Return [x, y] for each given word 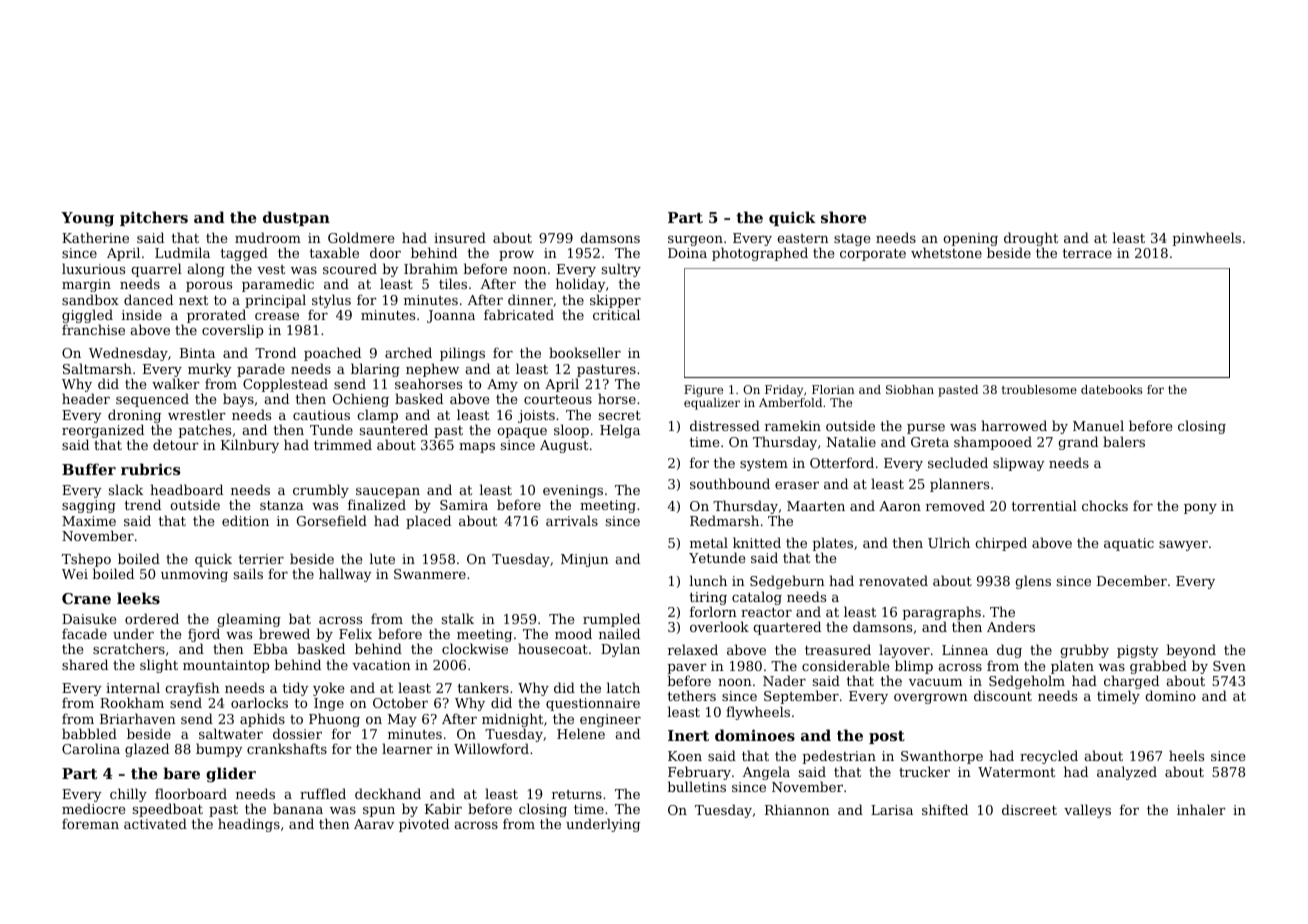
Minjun [585, 560]
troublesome [1039, 389]
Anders [1011, 626]
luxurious [93, 268]
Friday [784, 391]
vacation [381, 665]
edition [245, 520]
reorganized [103, 432]
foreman [90, 823]
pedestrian [839, 757]
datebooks [1111, 389]
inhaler [1201, 809]
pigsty [1138, 651]
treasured [838, 649]
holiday [581, 285]
